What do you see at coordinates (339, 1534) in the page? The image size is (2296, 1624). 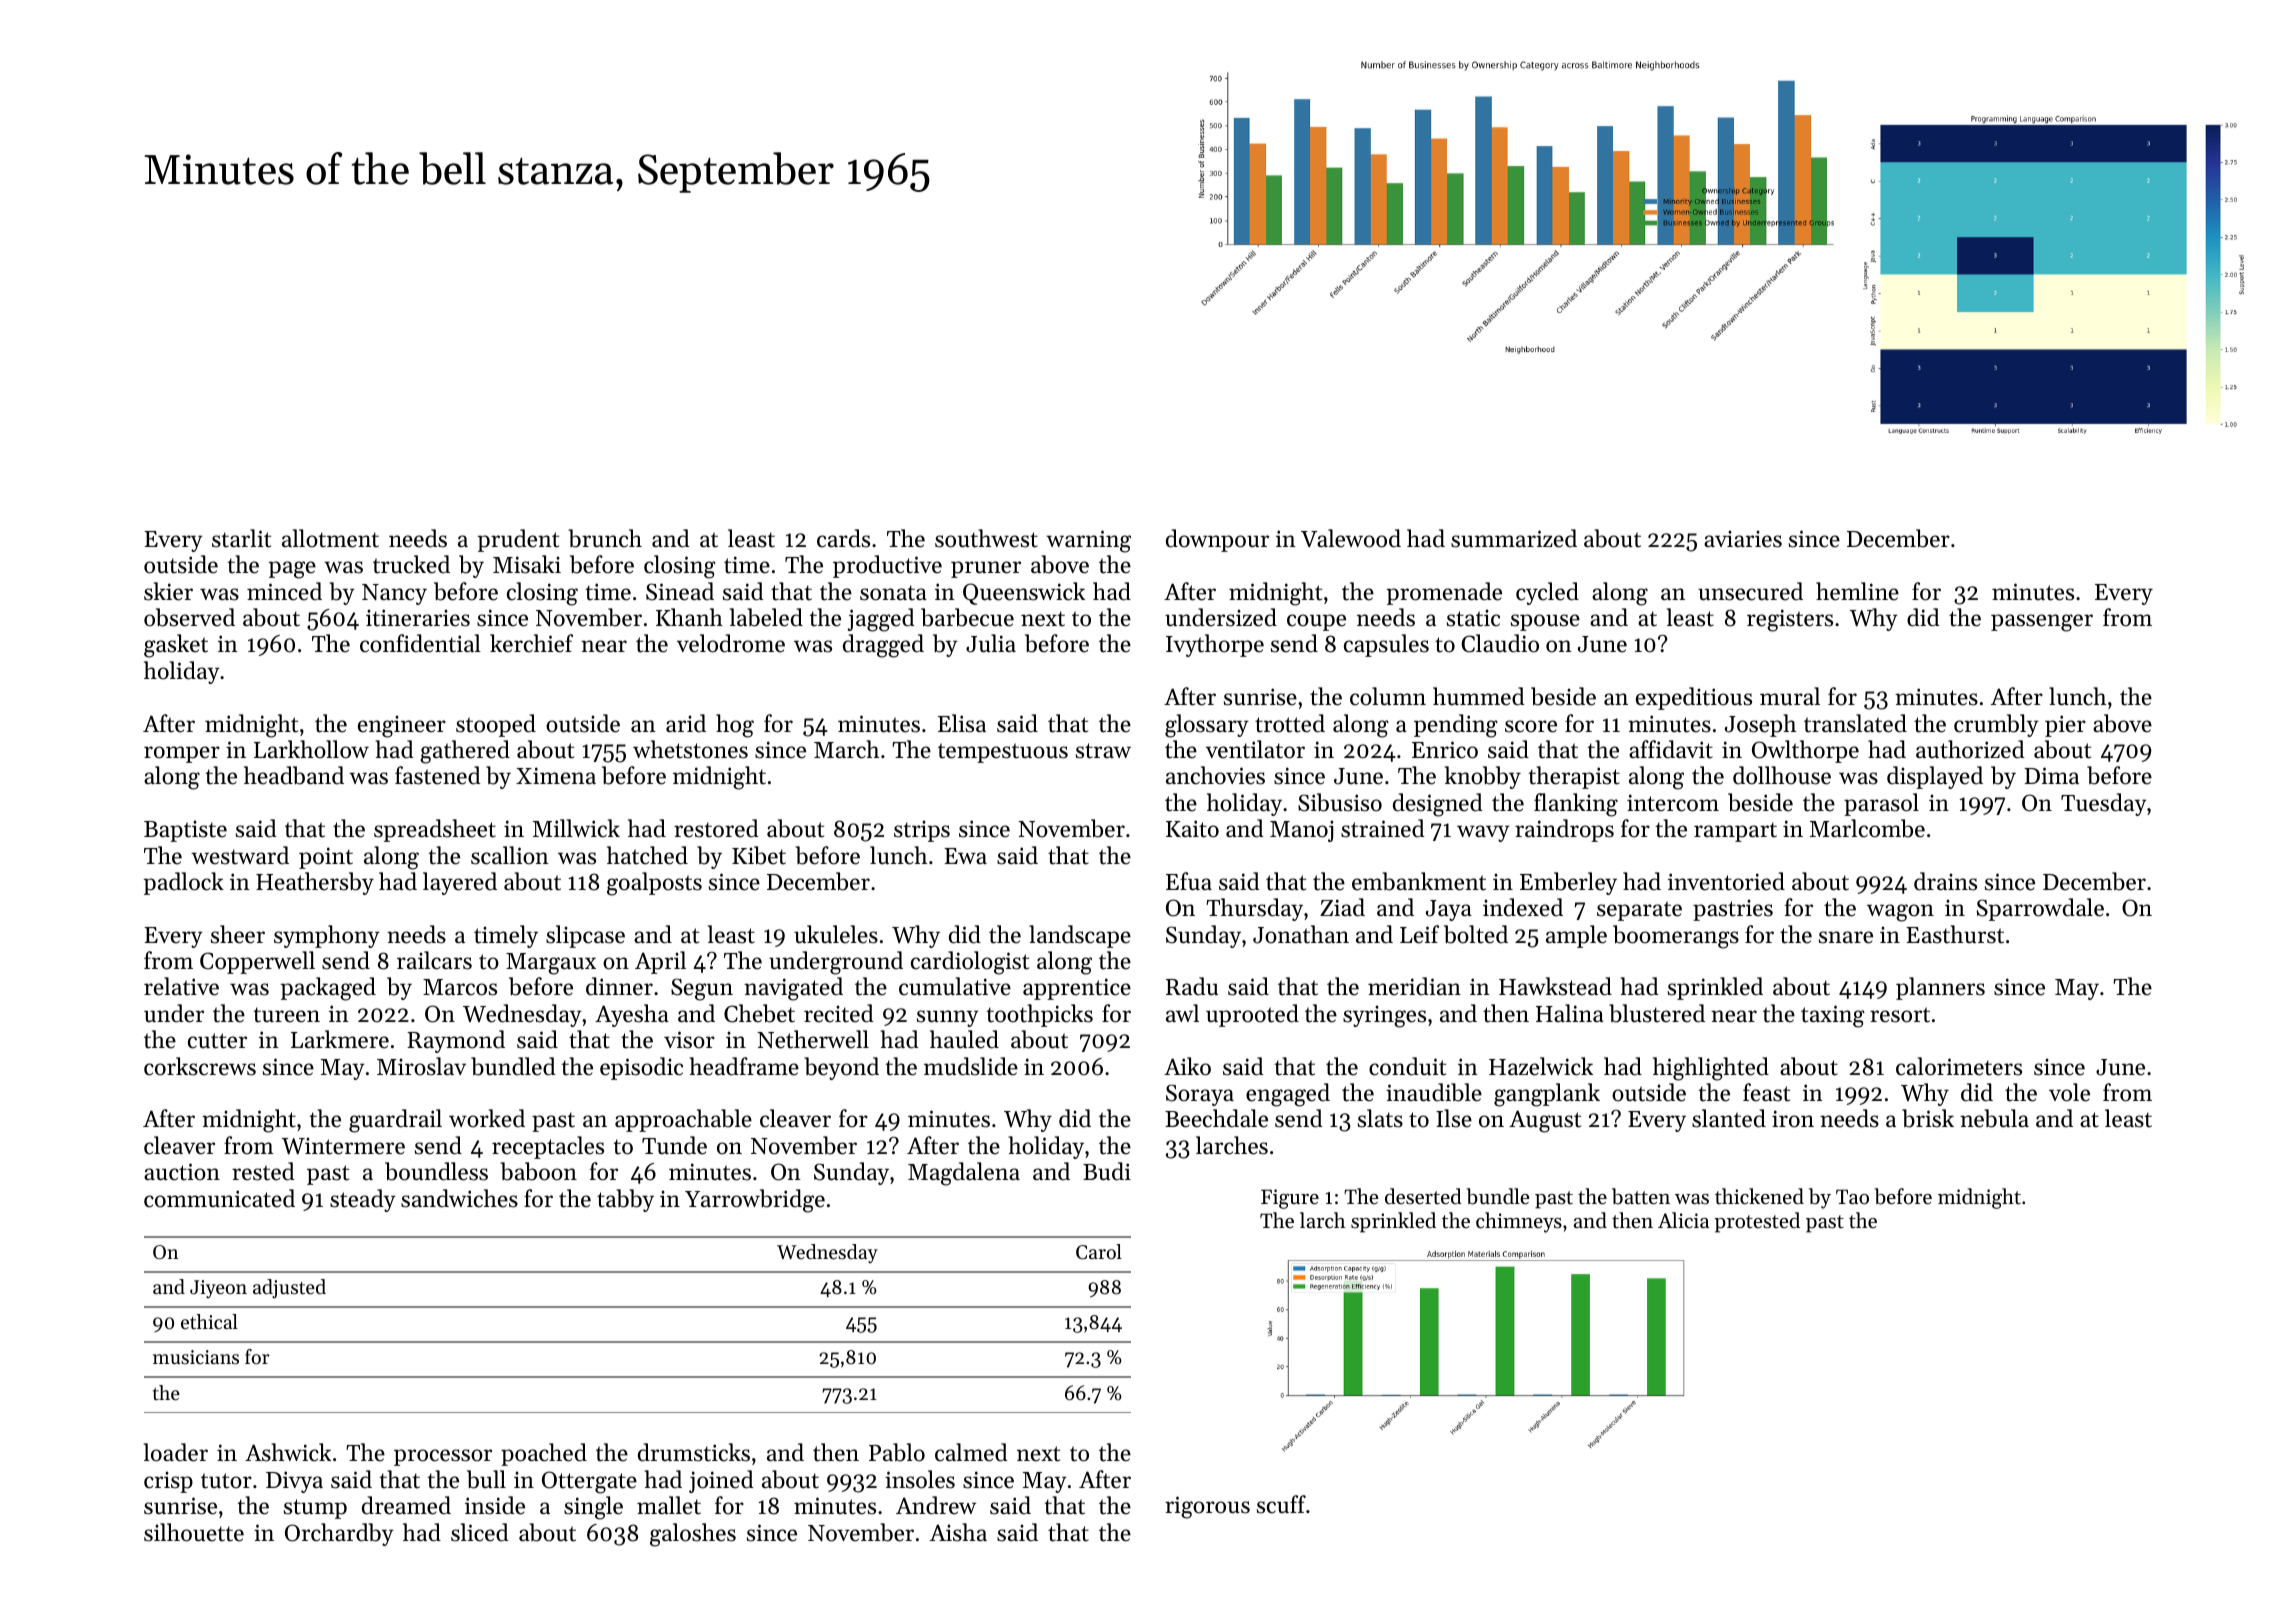 I see `Orchardby` at bounding box center [339, 1534].
